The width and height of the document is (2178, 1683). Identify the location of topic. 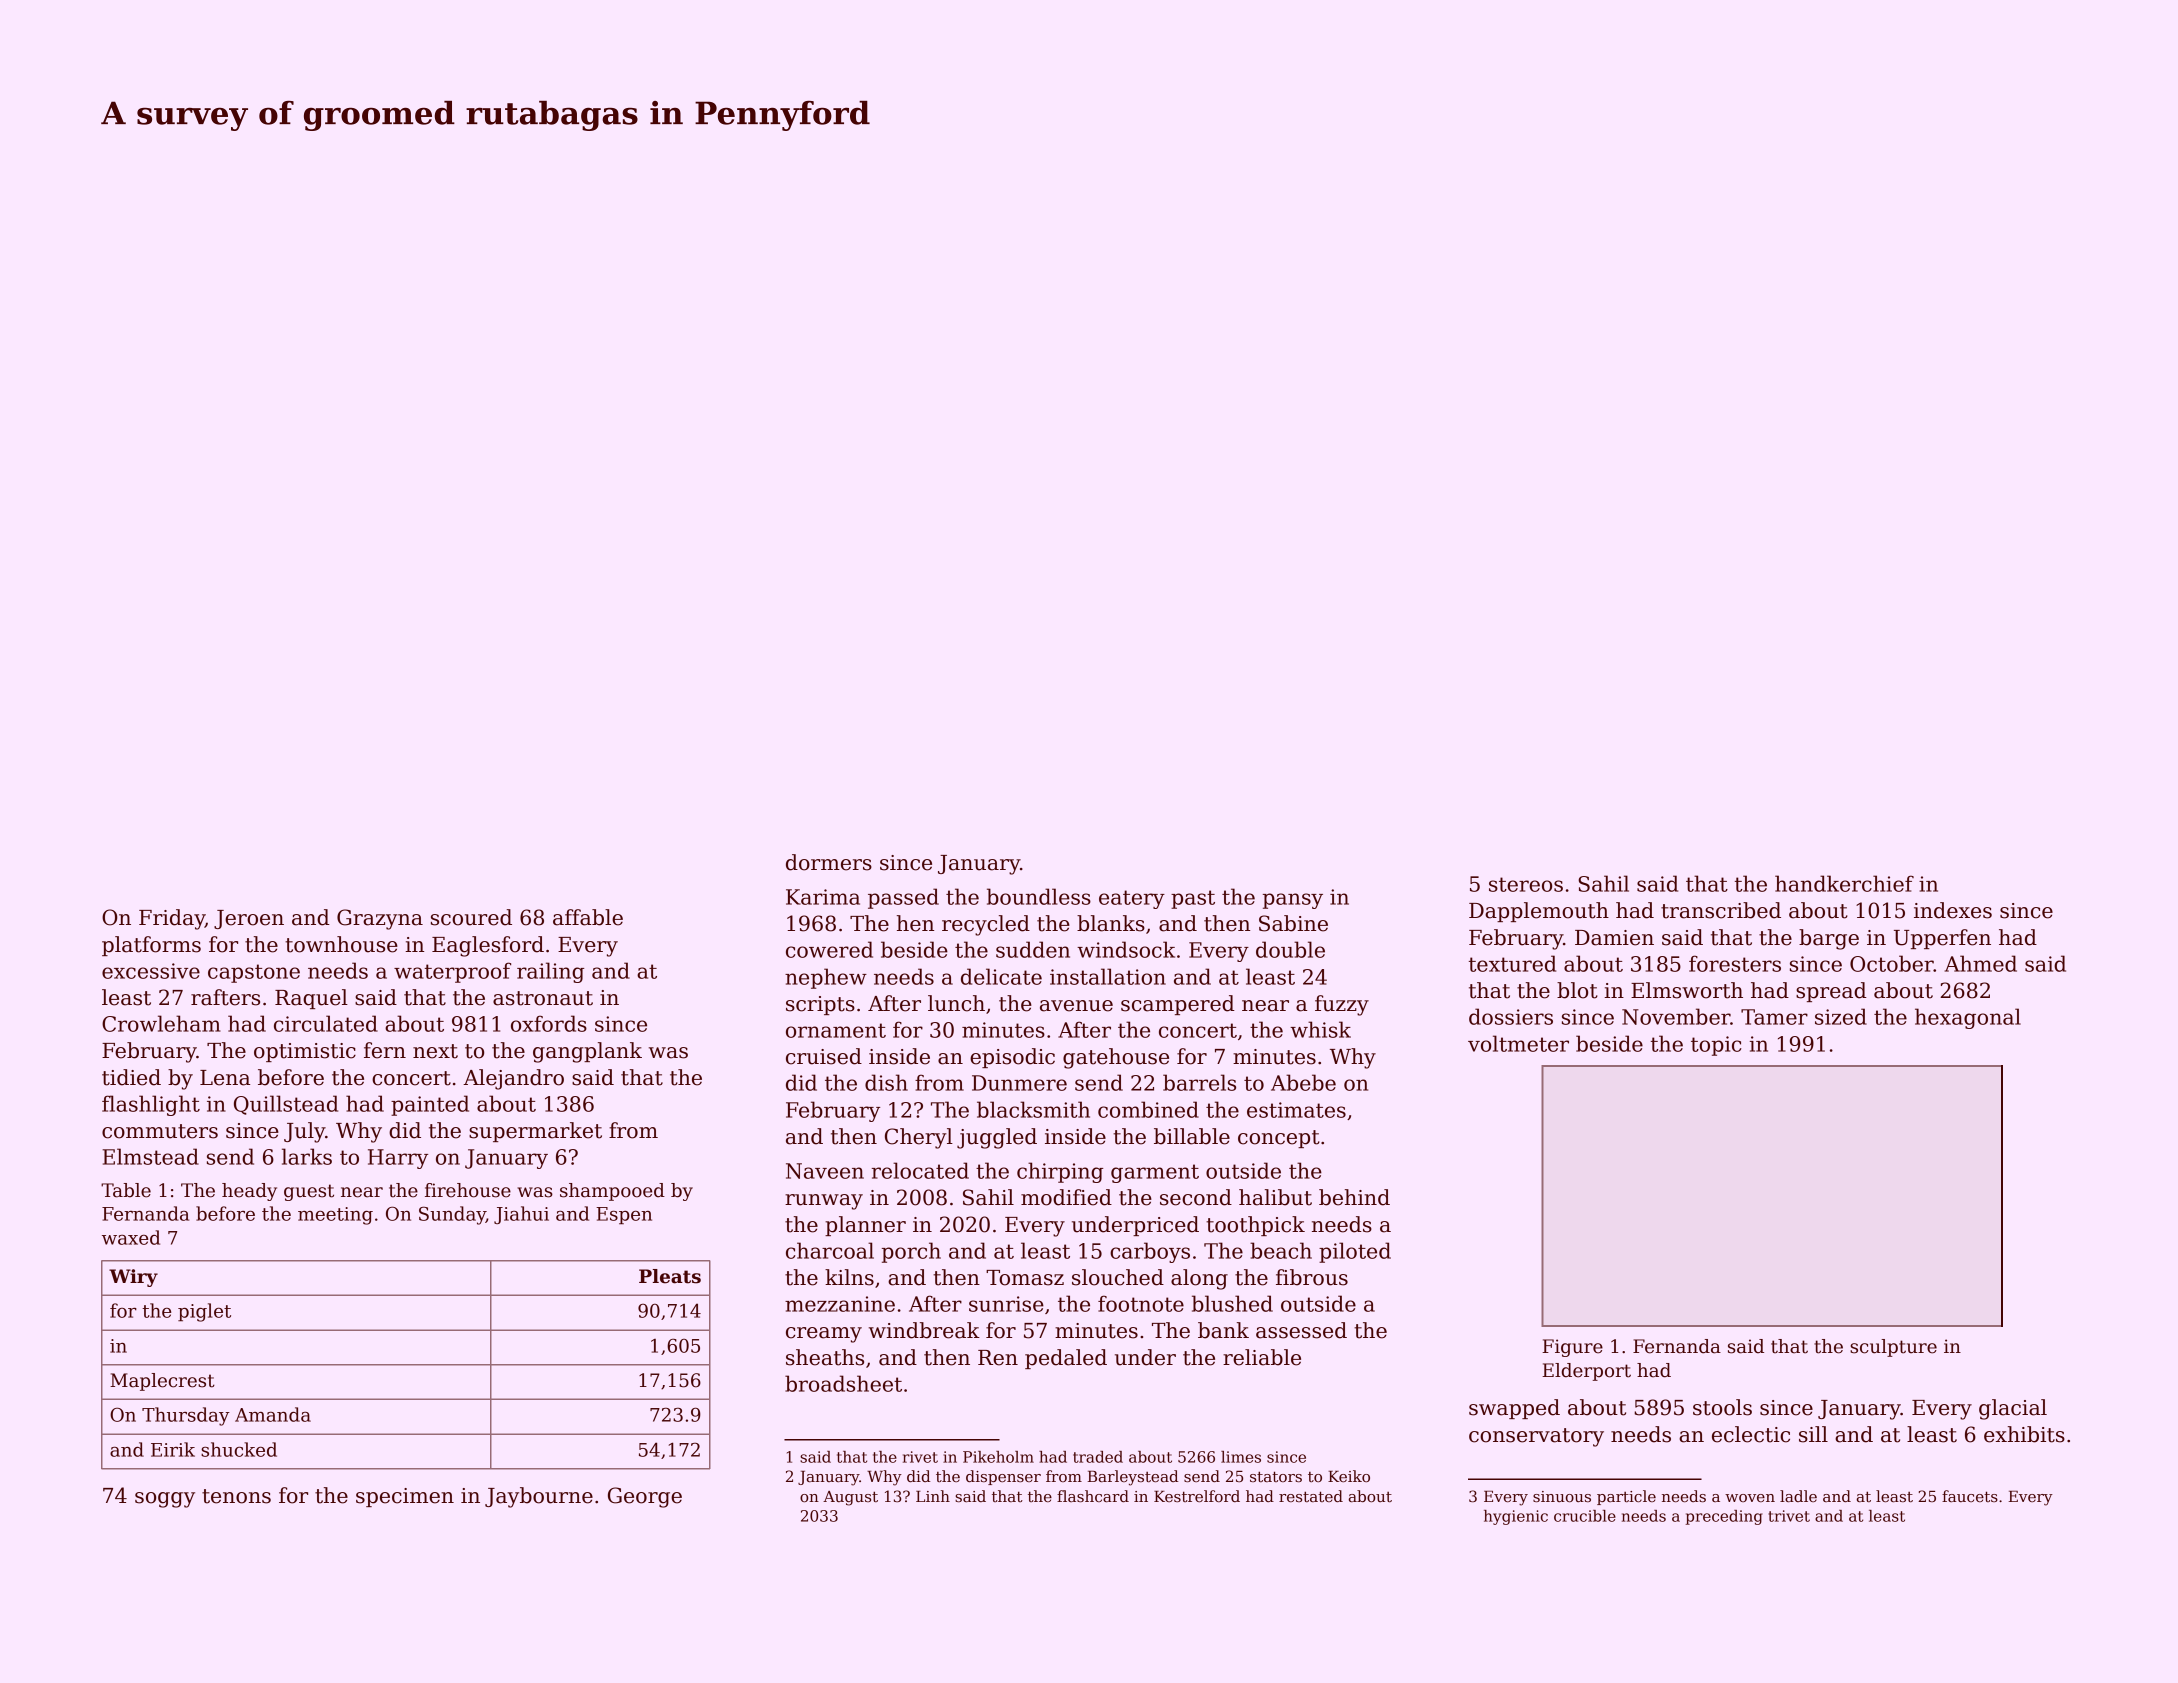
(1716, 1046).
